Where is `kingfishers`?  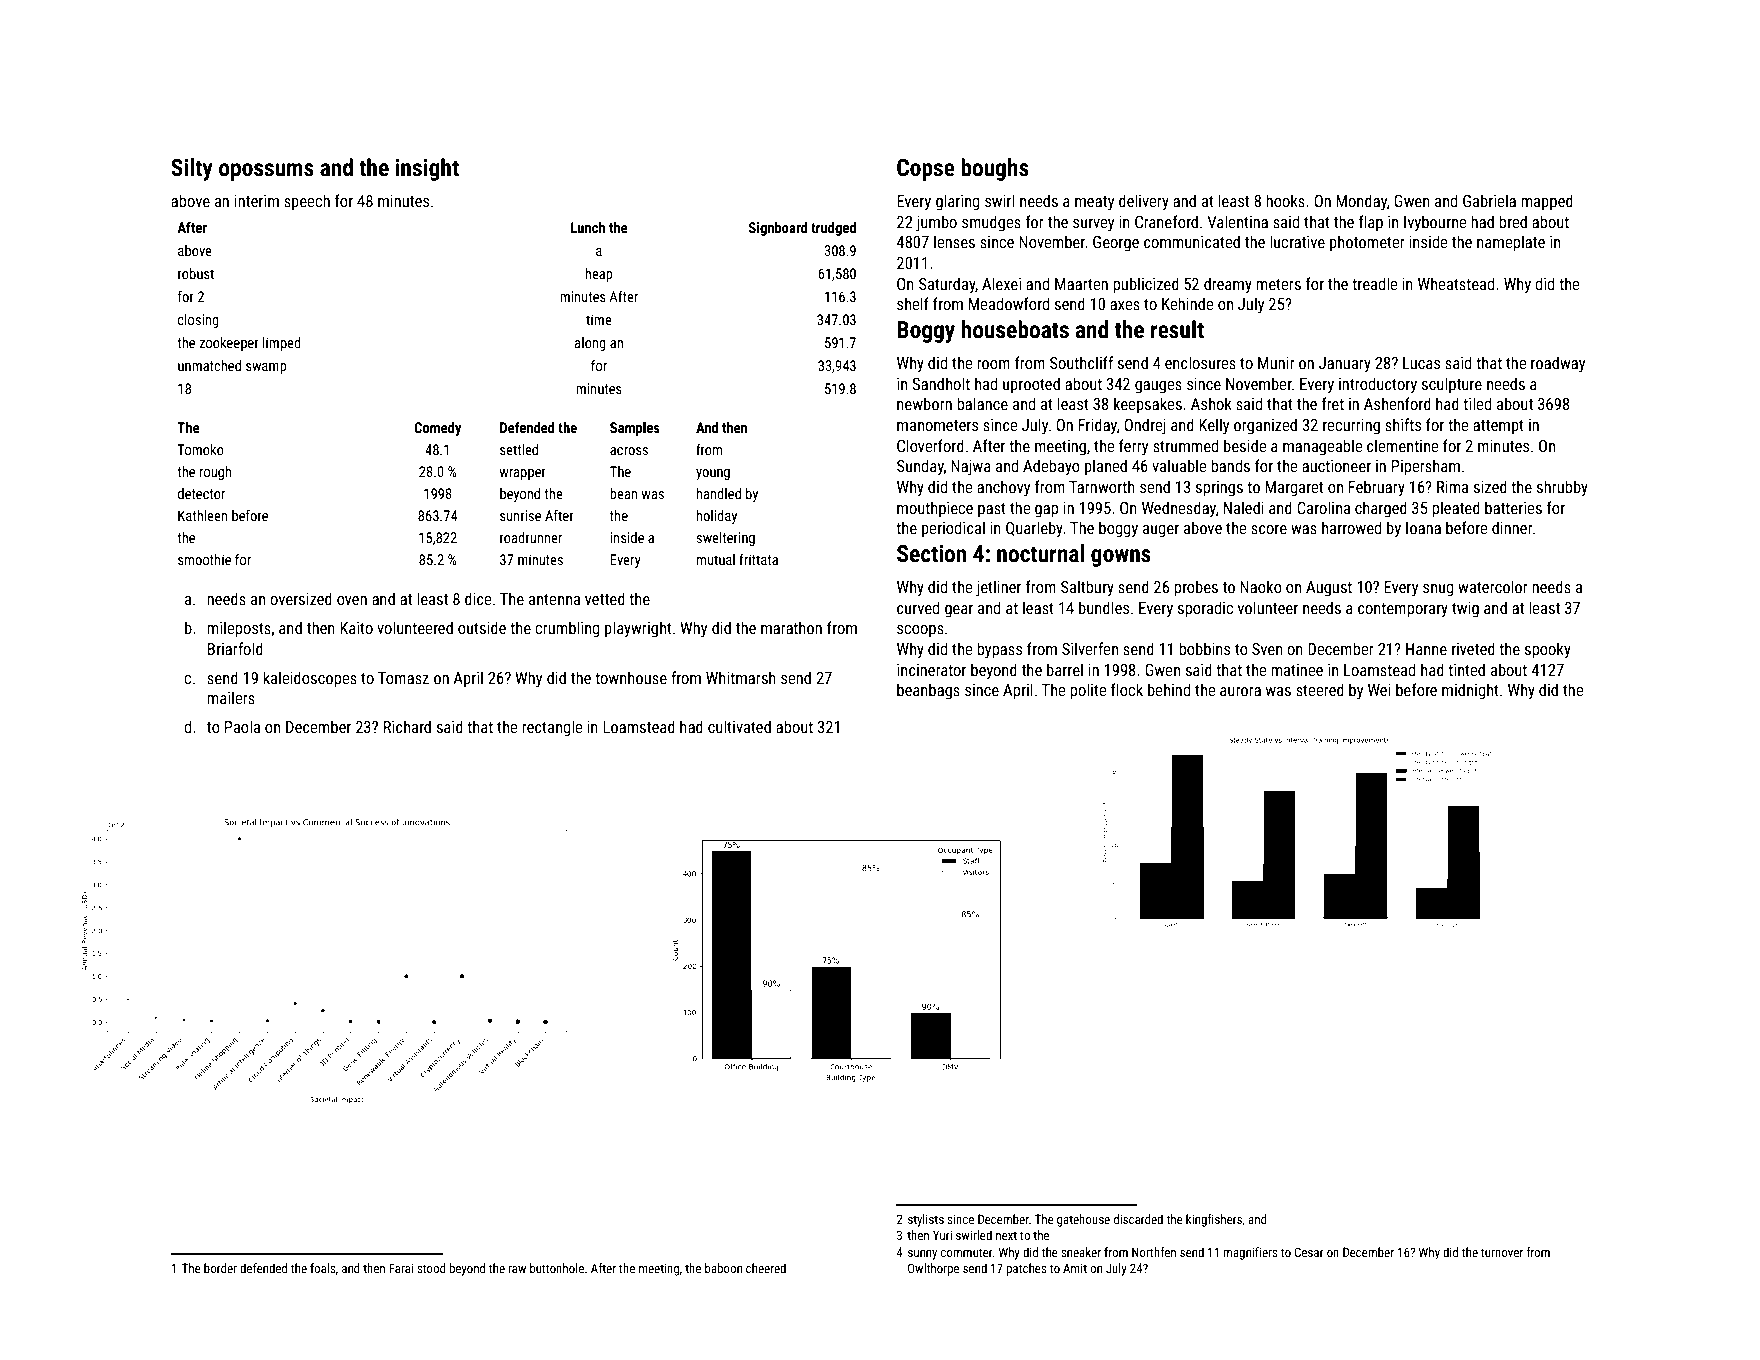
kingfishers is located at coordinates (1214, 1220).
